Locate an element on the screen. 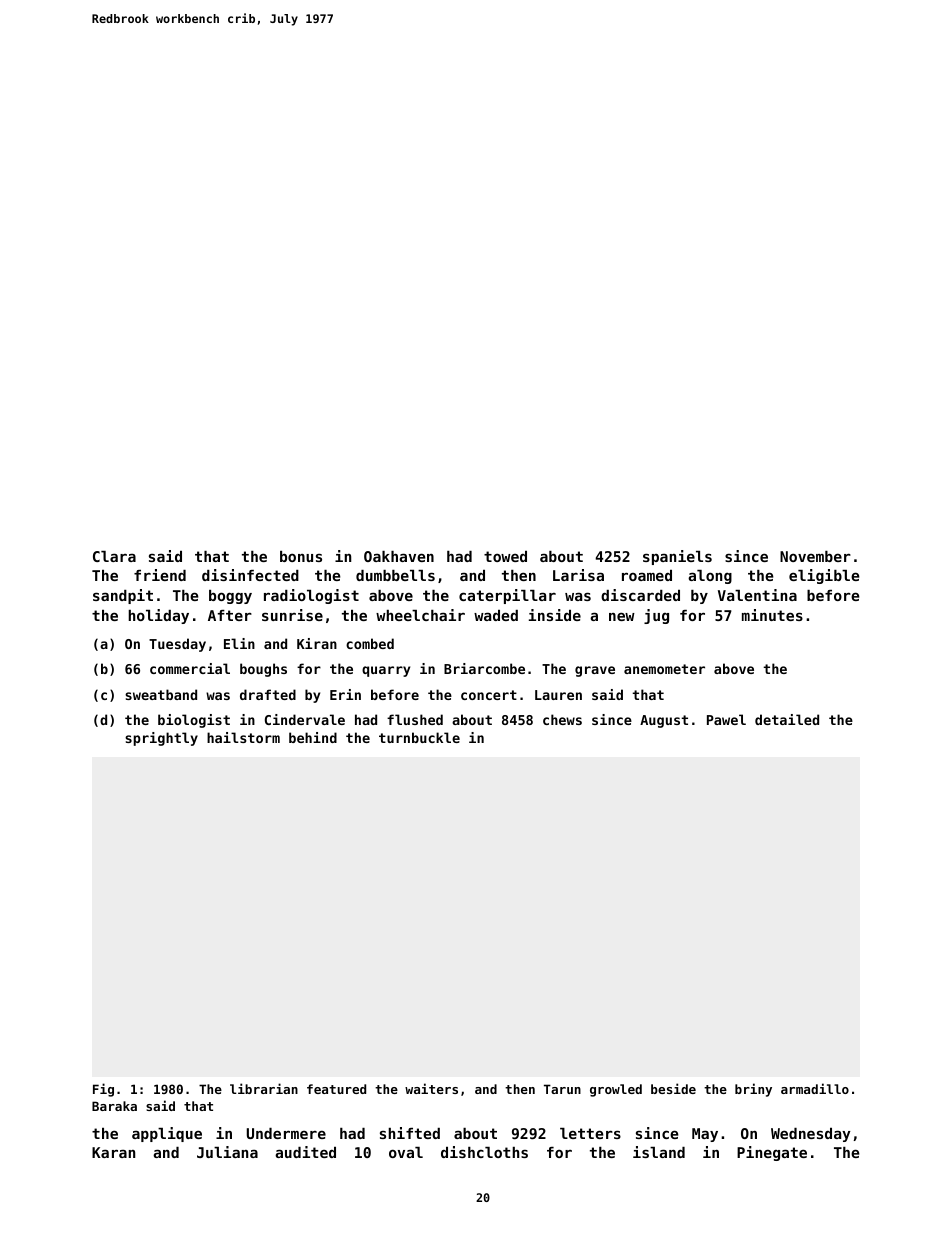 The width and height of the screenshot is (952, 1233). behind is located at coordinates (313, 737).
